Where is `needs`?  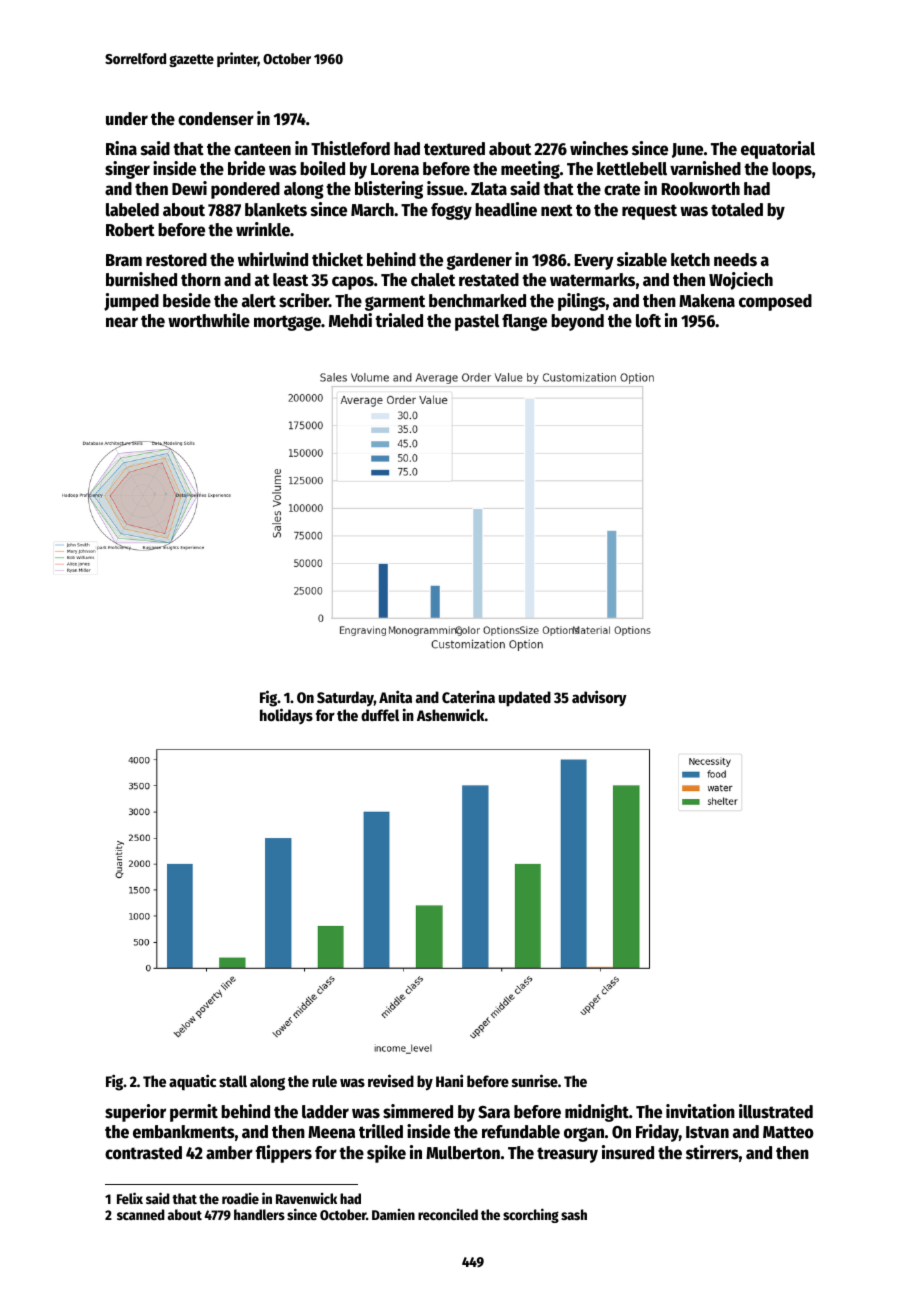 needs is located at coordinates (735, 260).
